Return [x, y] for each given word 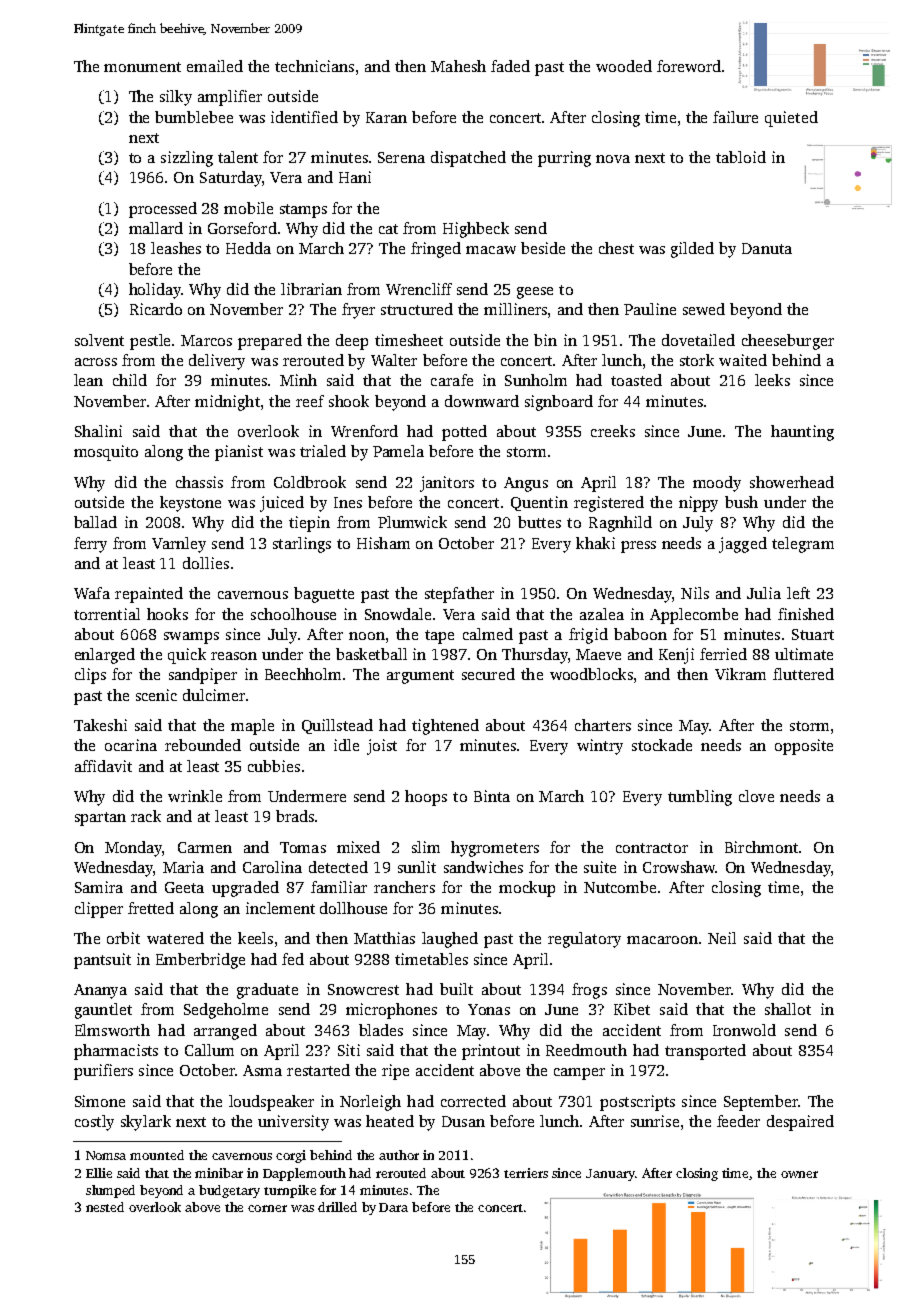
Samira [99, 887]
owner [799, 1174]
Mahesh [458, 66]
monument [142, 67]
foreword [689, 66]
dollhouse [353, 908]
